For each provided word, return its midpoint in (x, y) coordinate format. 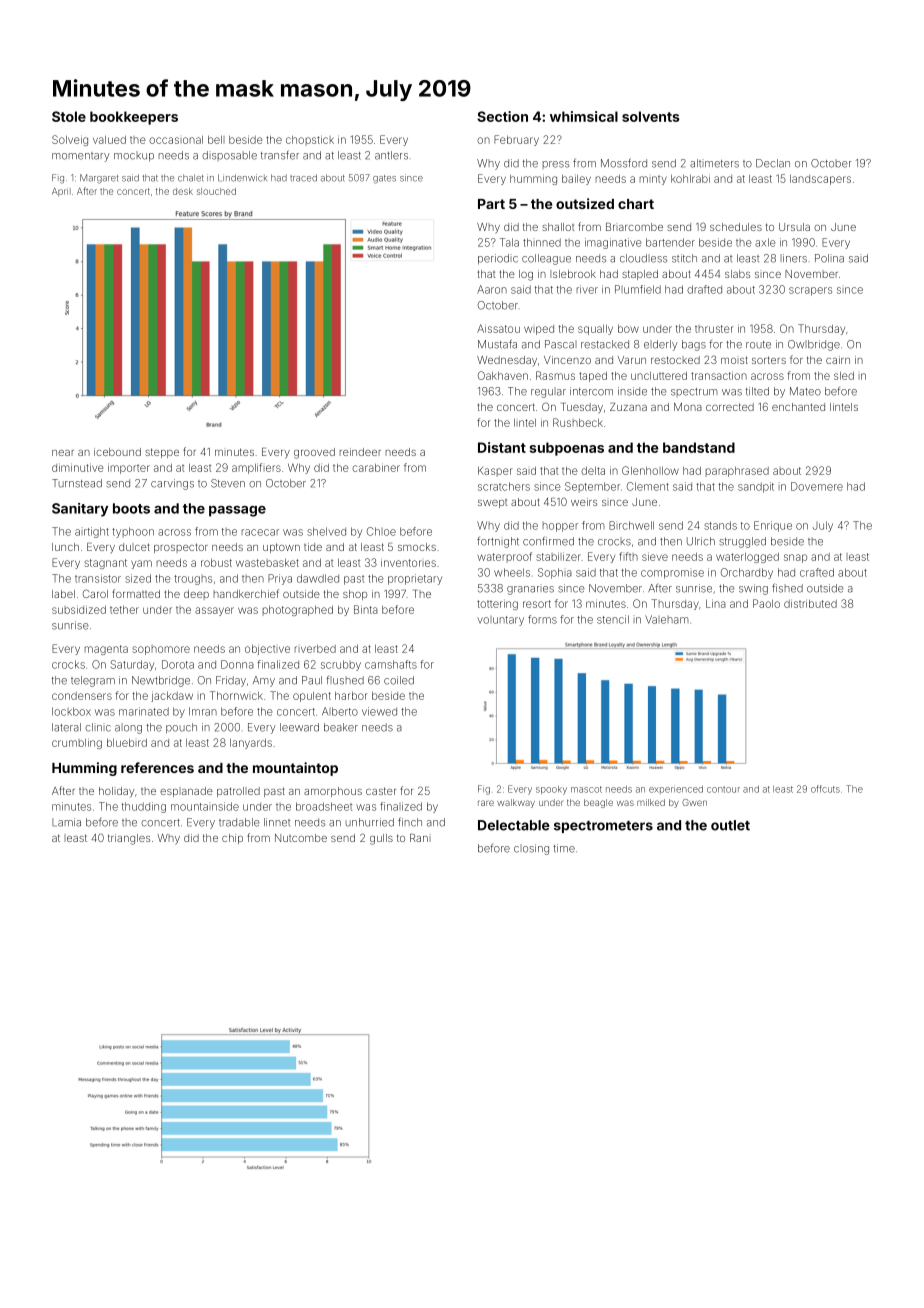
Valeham (667, 619)
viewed (379, 711)
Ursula (794, 227)
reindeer (360, 452)
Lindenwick (242, 178)
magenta (106, 650)
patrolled (238, 792)
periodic (498, 259)
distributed (810, 604)
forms (542, 619)
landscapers (820, 180)
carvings (172, 484)
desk (183, 191)
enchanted (798, 407)
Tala (509, 242)
